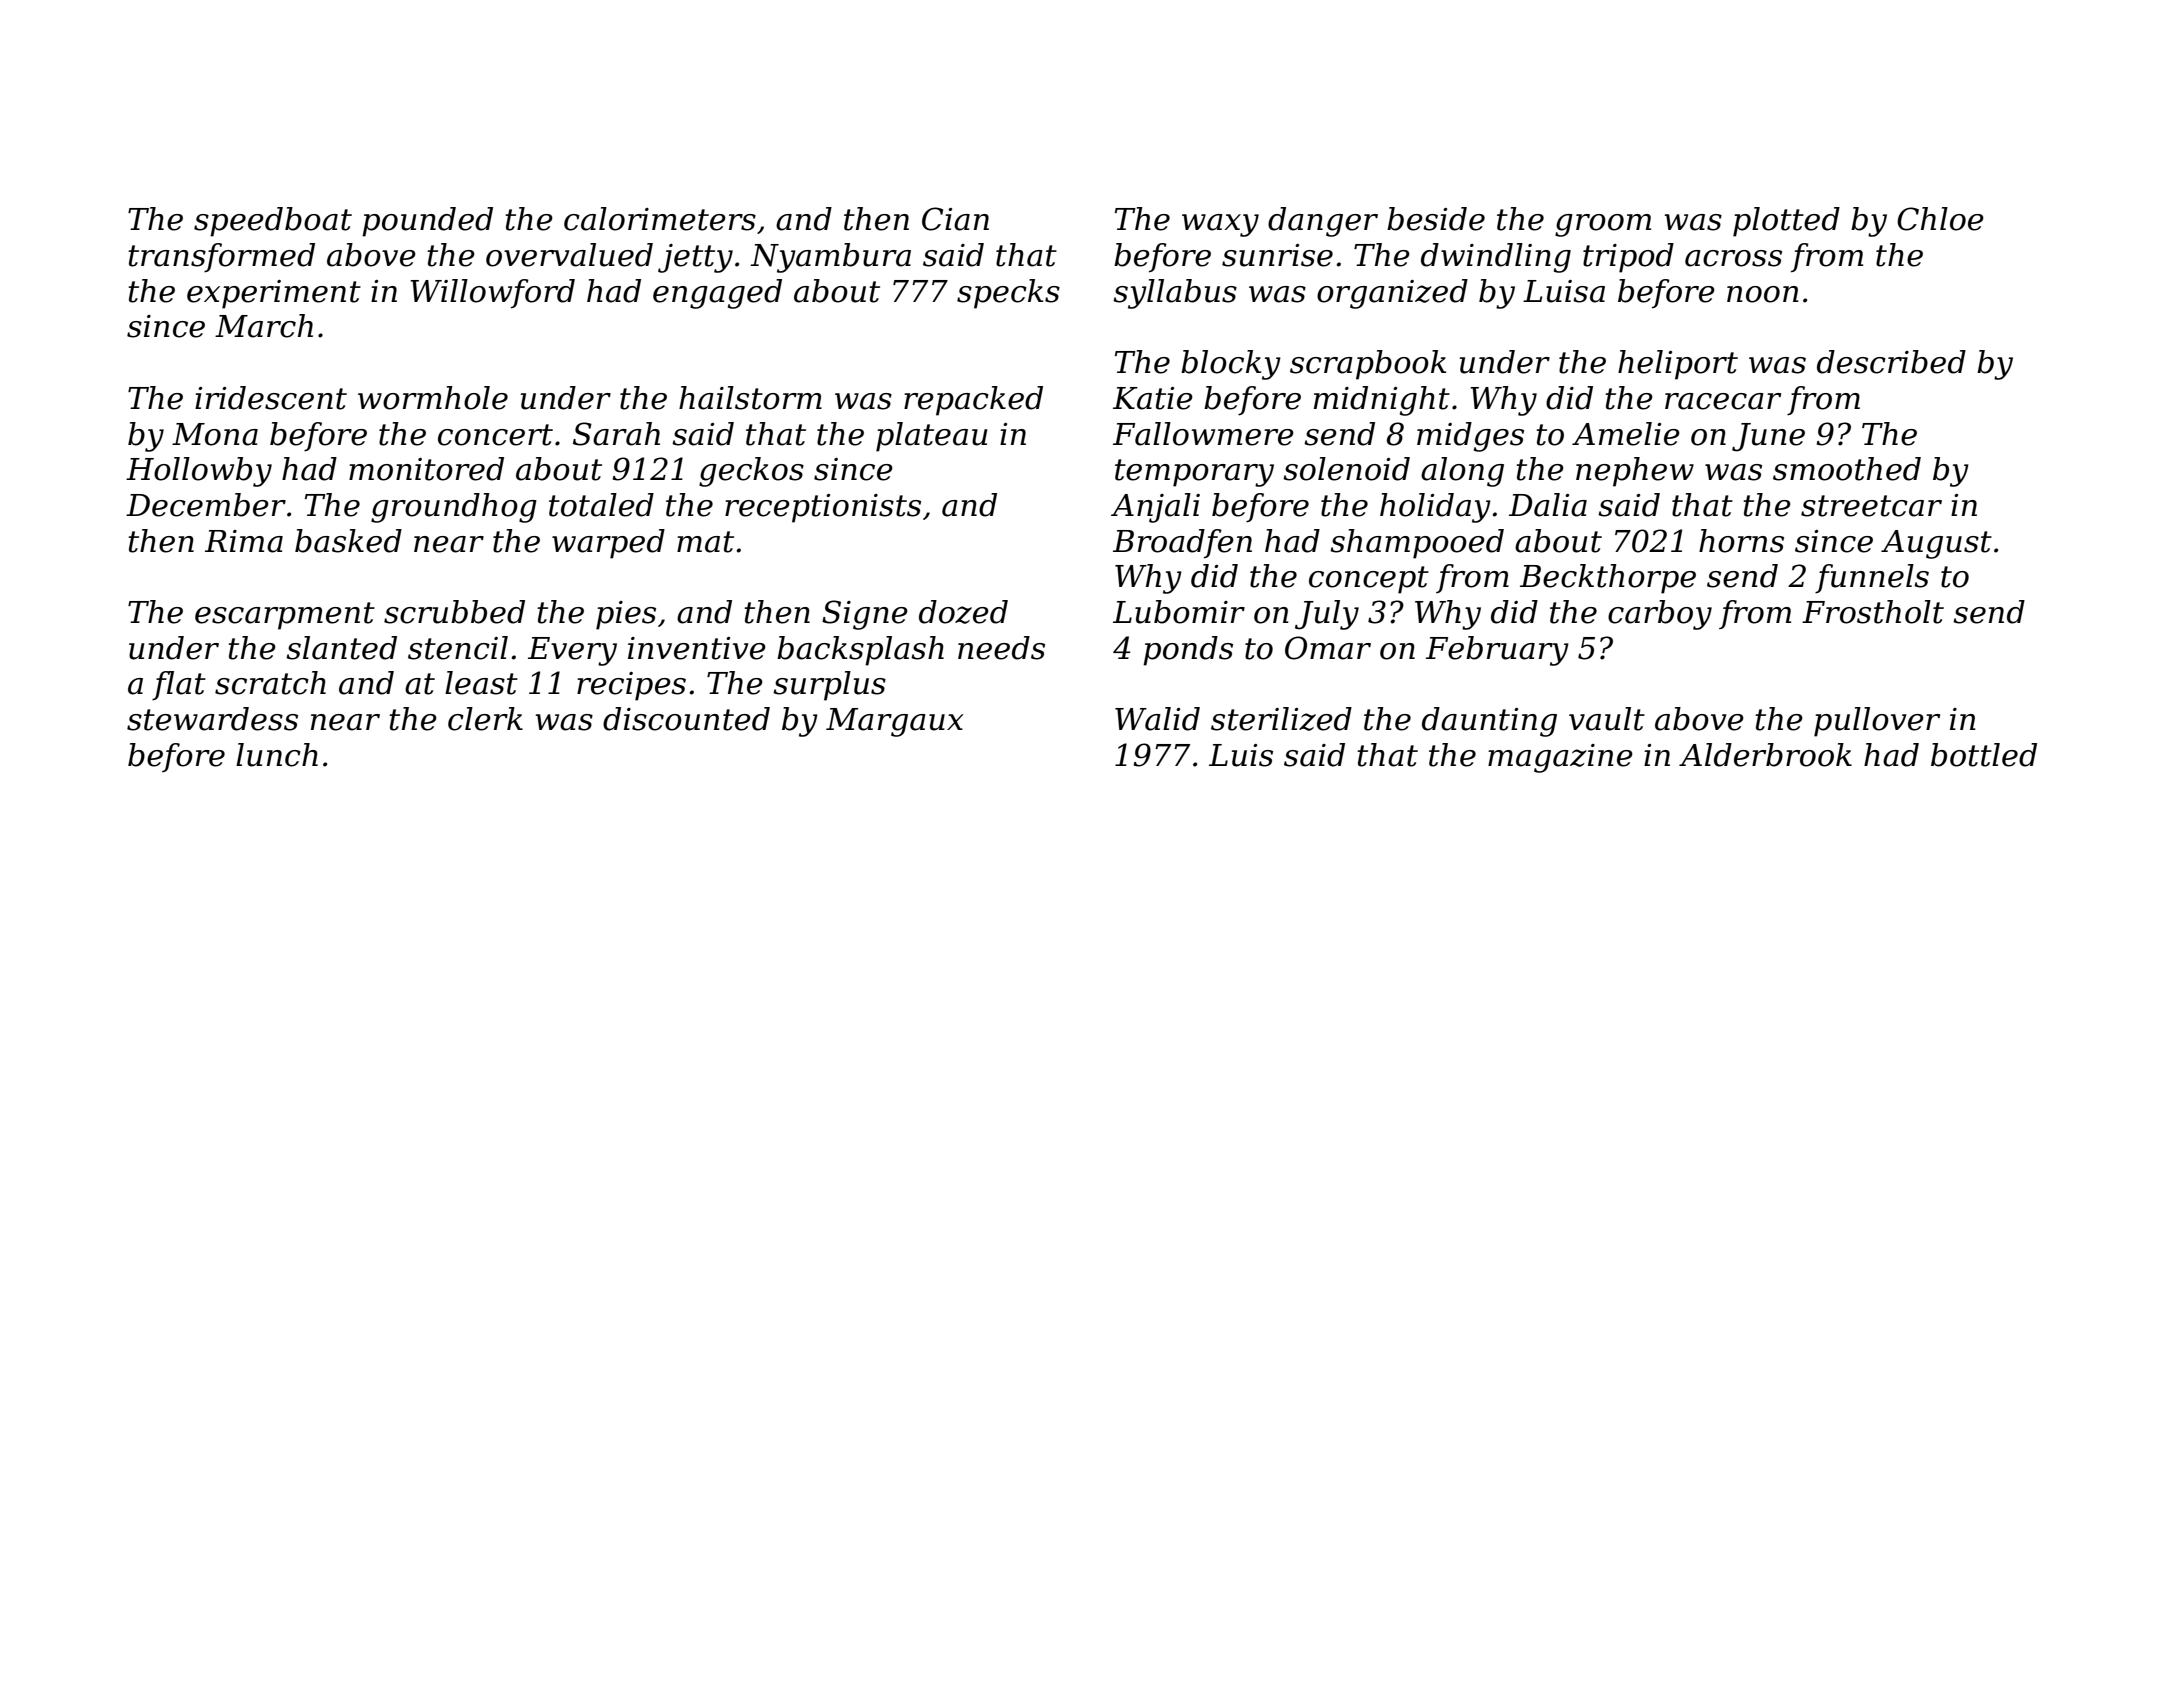 The height and width of the screenshot is (1683, 2178). Describe the element at coordinates (660, 219) in the screenshot. I see `calorimeters` at that location.
